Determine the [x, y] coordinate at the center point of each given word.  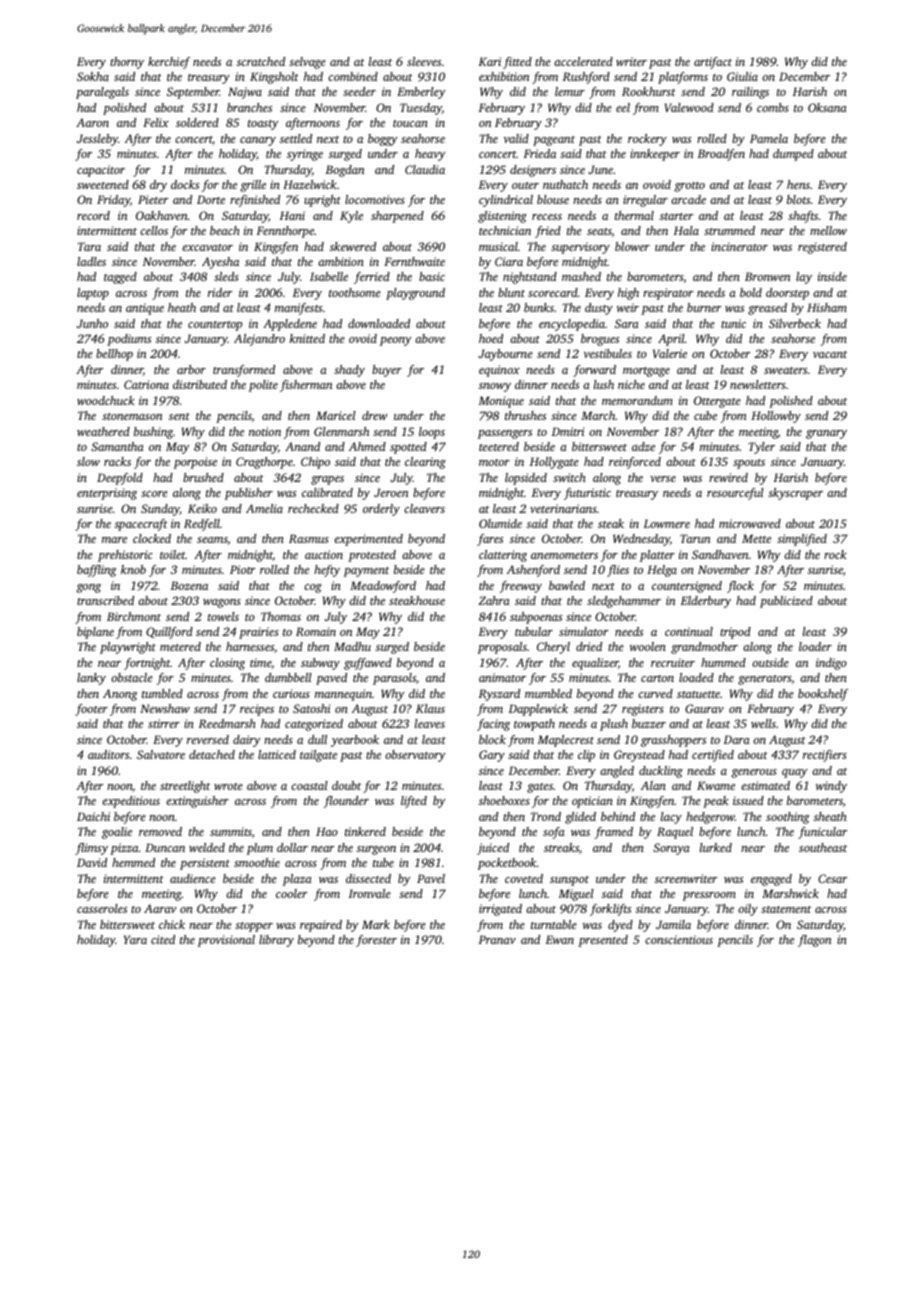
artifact [713, 63]
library [276, 941]
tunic [733, 323]
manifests [298, 309]
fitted [517, 63]
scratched [261, 61]
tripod [735, 633]
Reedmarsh [227, 723]
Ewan [560, 939]
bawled [567, 585]
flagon [814, 941]
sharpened [397, 217]
